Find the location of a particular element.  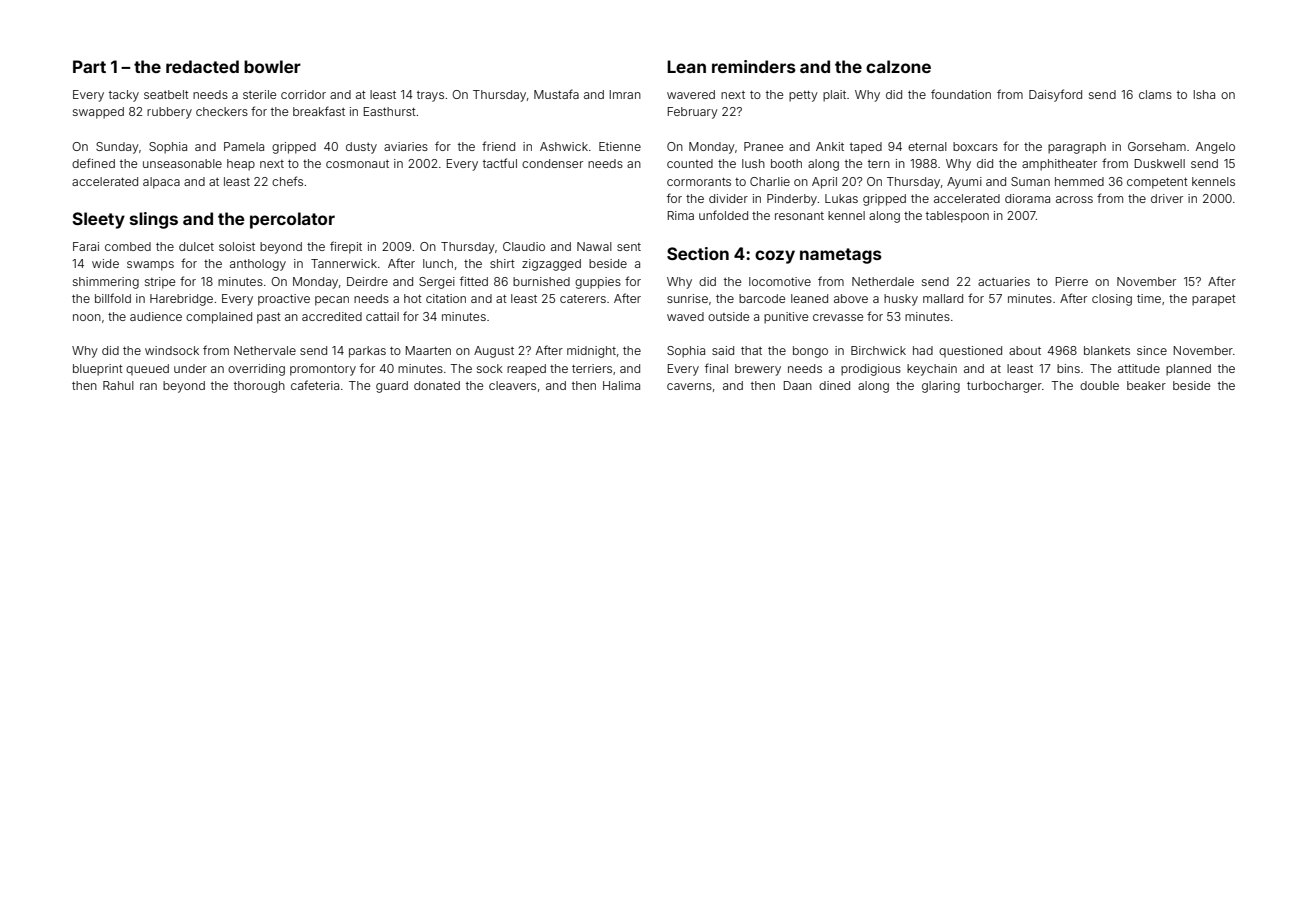

blueprint is located at coordinates (98, 370).
